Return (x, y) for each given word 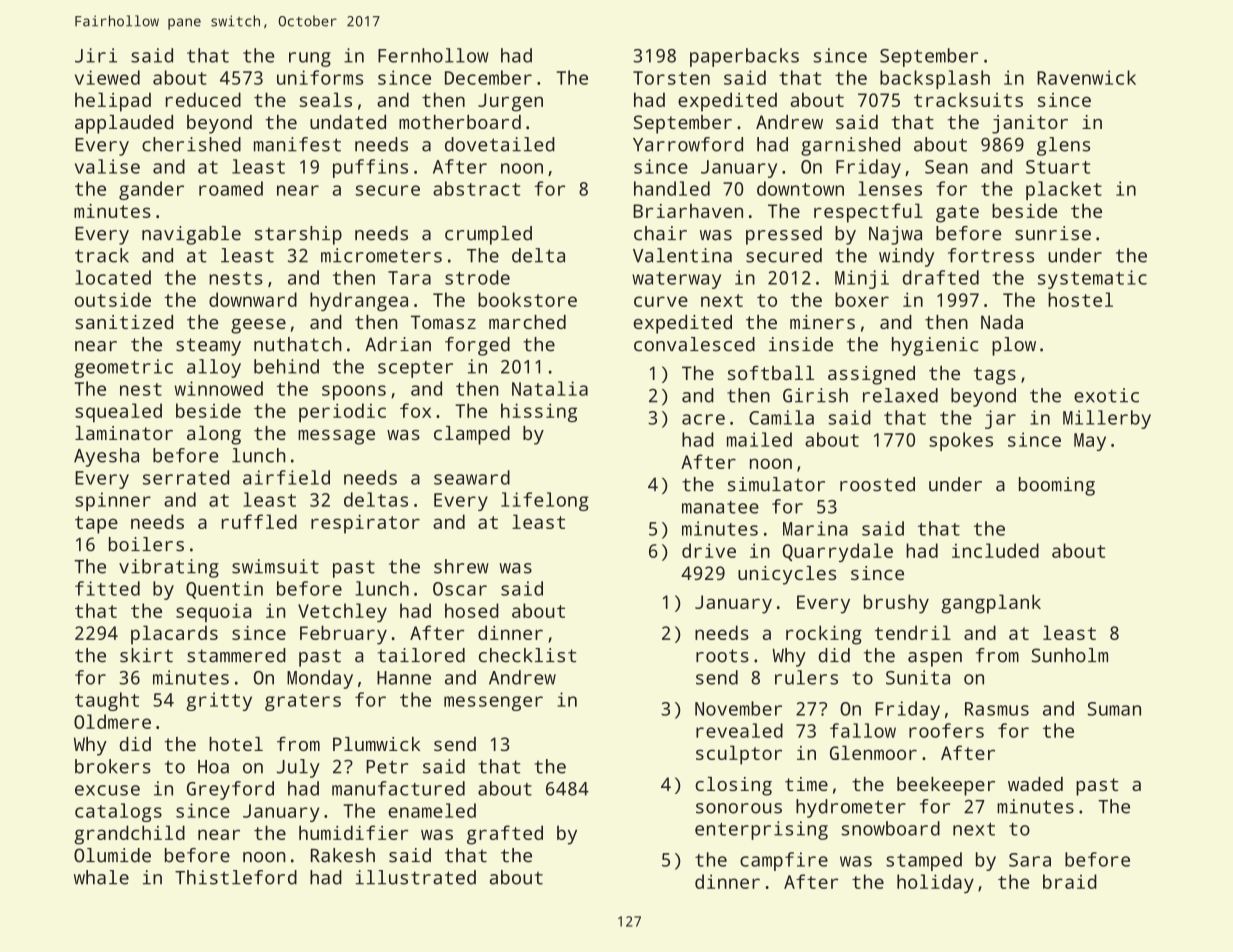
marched (527, 322)
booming (1057, 486)
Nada (1002, 322)
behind (286, 366)
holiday (935, 883)
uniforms (320, 77)
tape (96, 525)
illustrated (415, 877)
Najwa (895, 235)
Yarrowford (688, 144)
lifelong (545, 501)
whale (101, 877)
